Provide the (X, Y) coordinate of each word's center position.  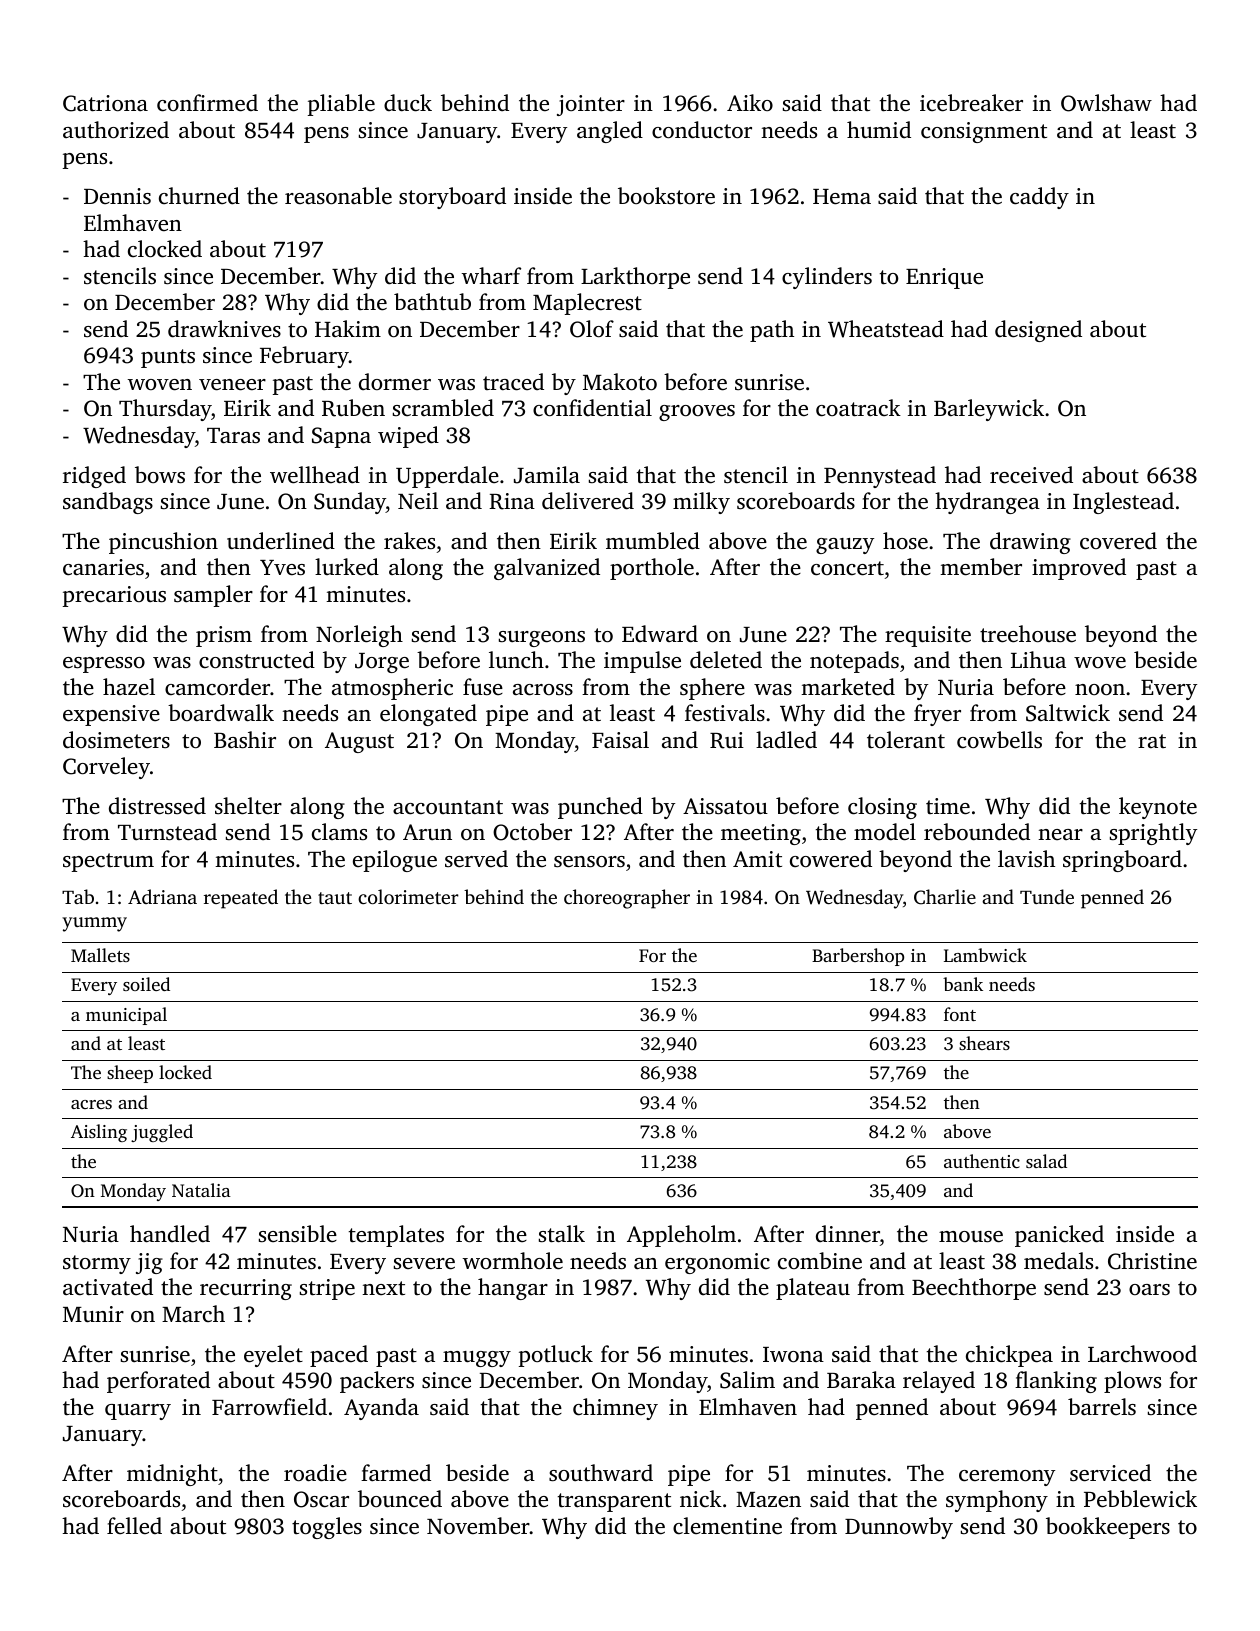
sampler (213, 596)
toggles (327, 1528)
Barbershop (858, 957)
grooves (697, 413)
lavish (1026, 858)
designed (1038, 331)
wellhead (315, 475)
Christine (1152, 1261)
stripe (327, 1289)
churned (199, 196)
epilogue (395, 861)
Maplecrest (587, 304)
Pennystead (880, 477)
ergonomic (717, 1263)
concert (847, 568)
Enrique (944, 278)
